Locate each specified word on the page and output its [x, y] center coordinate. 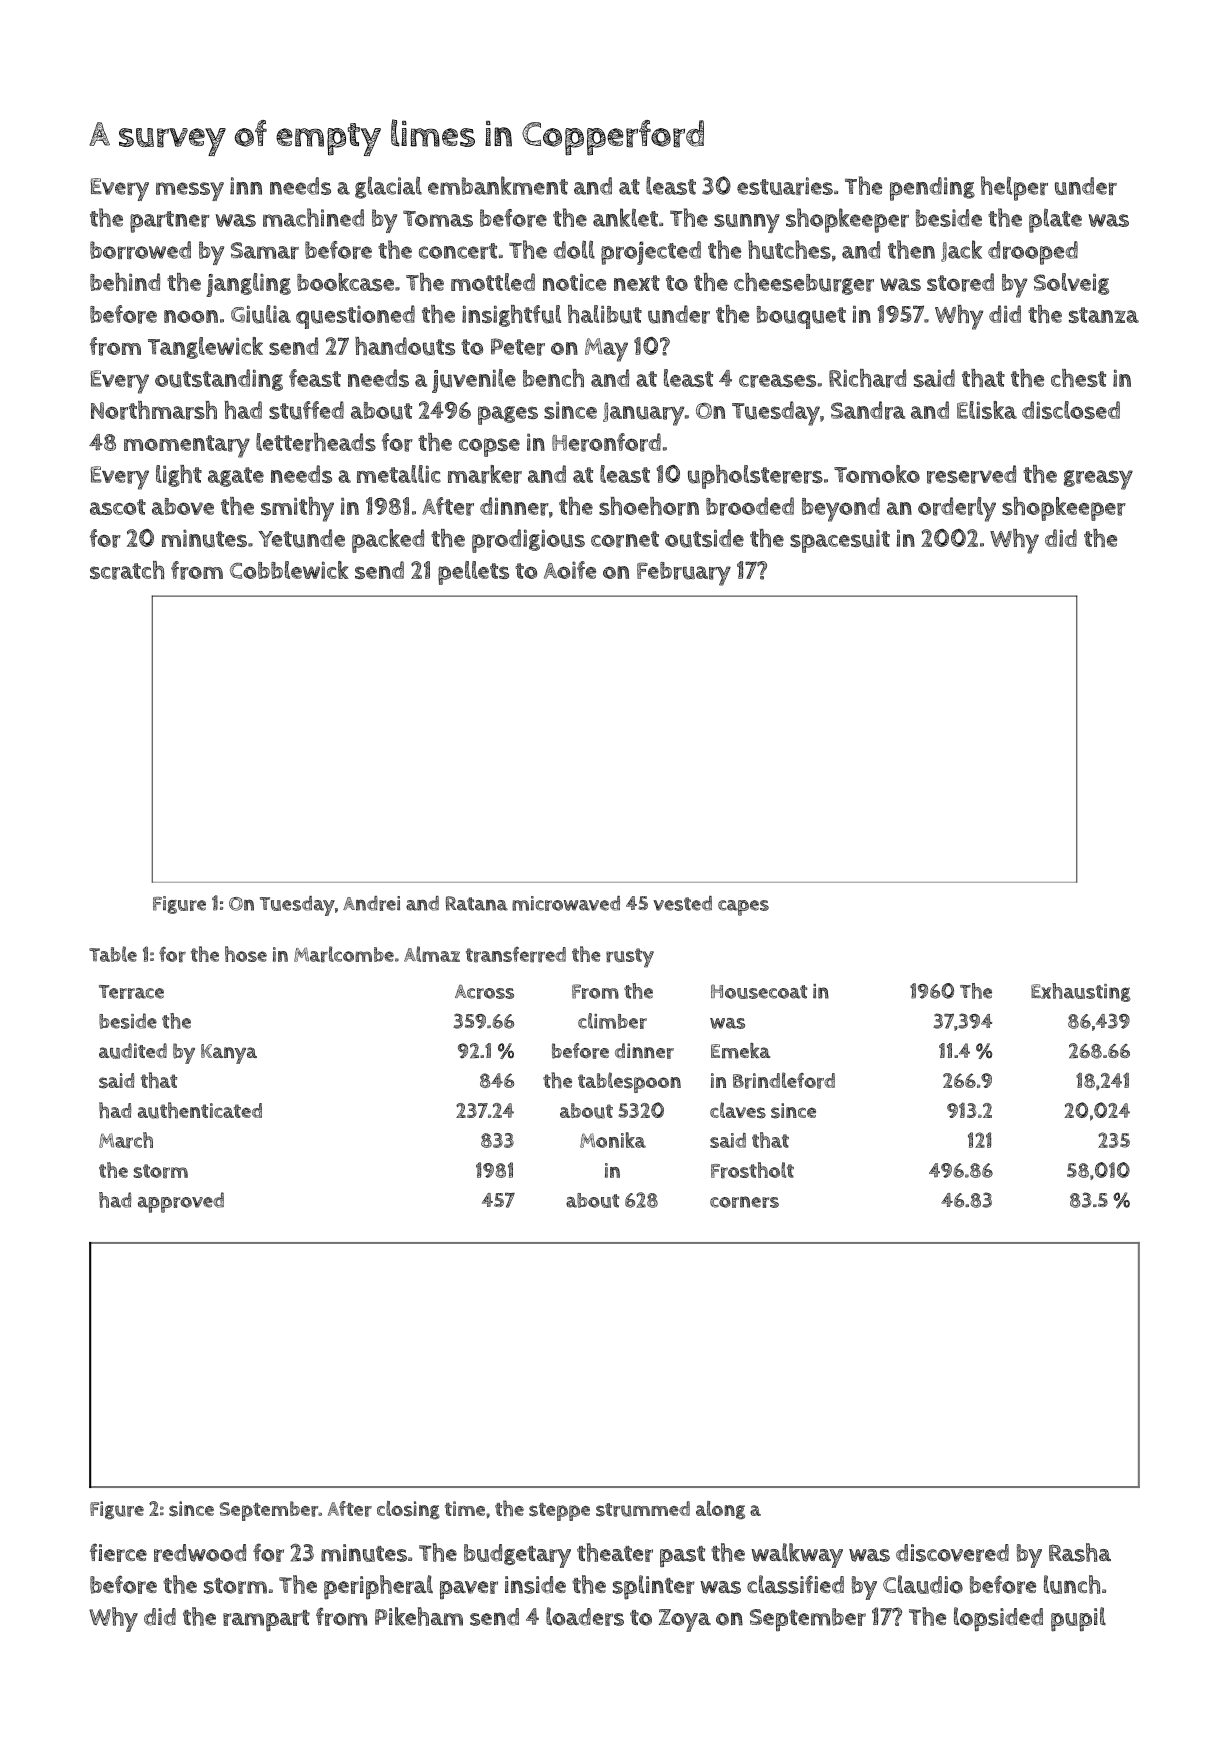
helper [1014, 188]
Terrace [131, 992]
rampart [266, 1621]
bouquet [801, 317]
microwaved [566, 903]
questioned [355, 317]
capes [743, 908]
